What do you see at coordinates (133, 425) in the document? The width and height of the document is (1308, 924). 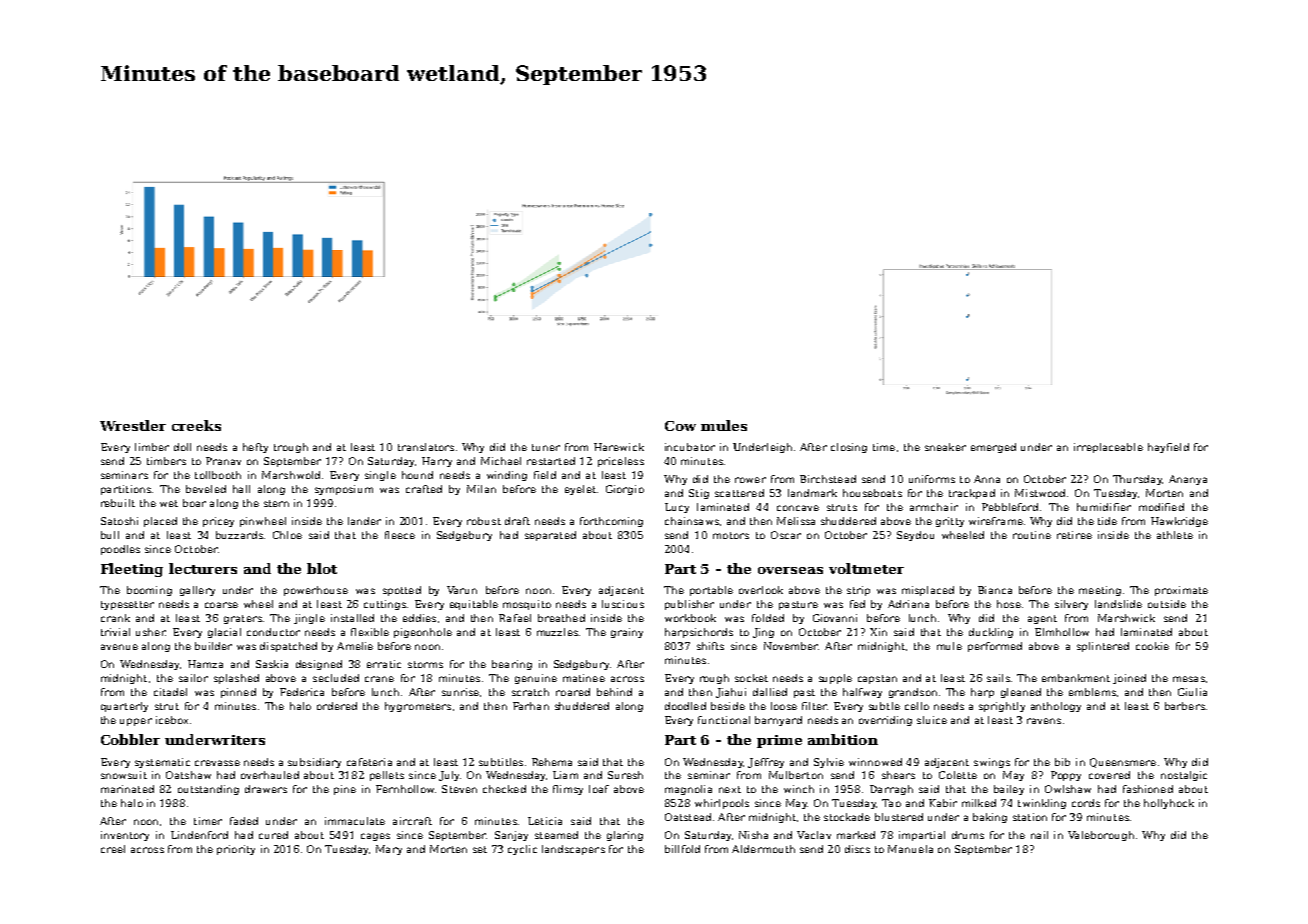 I see `Wrestler` at bounding box center [133, 425].
